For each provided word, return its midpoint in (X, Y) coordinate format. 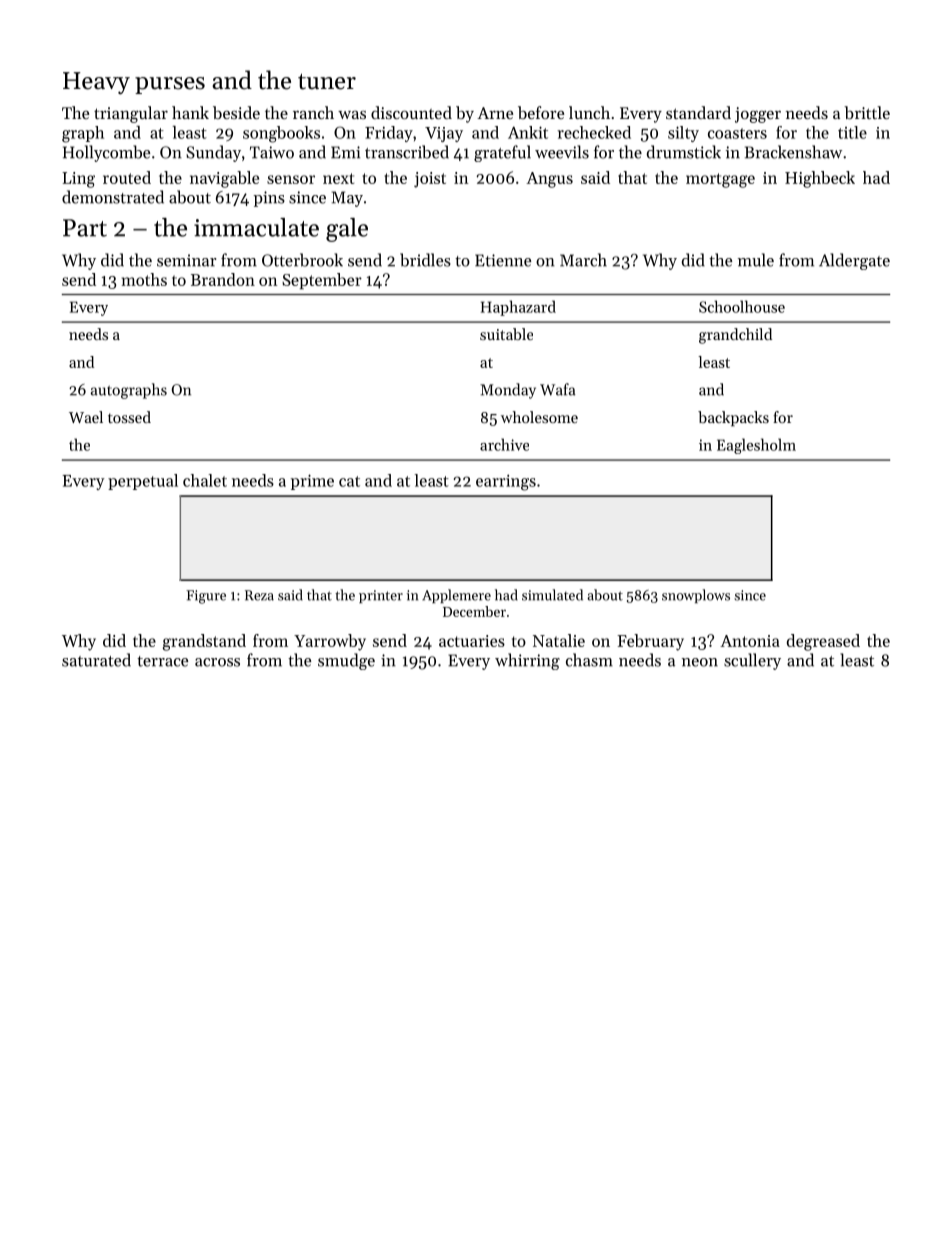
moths (144, 279)
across (217, 662)
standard (698, 112)
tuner (327, 82)
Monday (508, 391)
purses (170, 85)
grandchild (735, 336)
